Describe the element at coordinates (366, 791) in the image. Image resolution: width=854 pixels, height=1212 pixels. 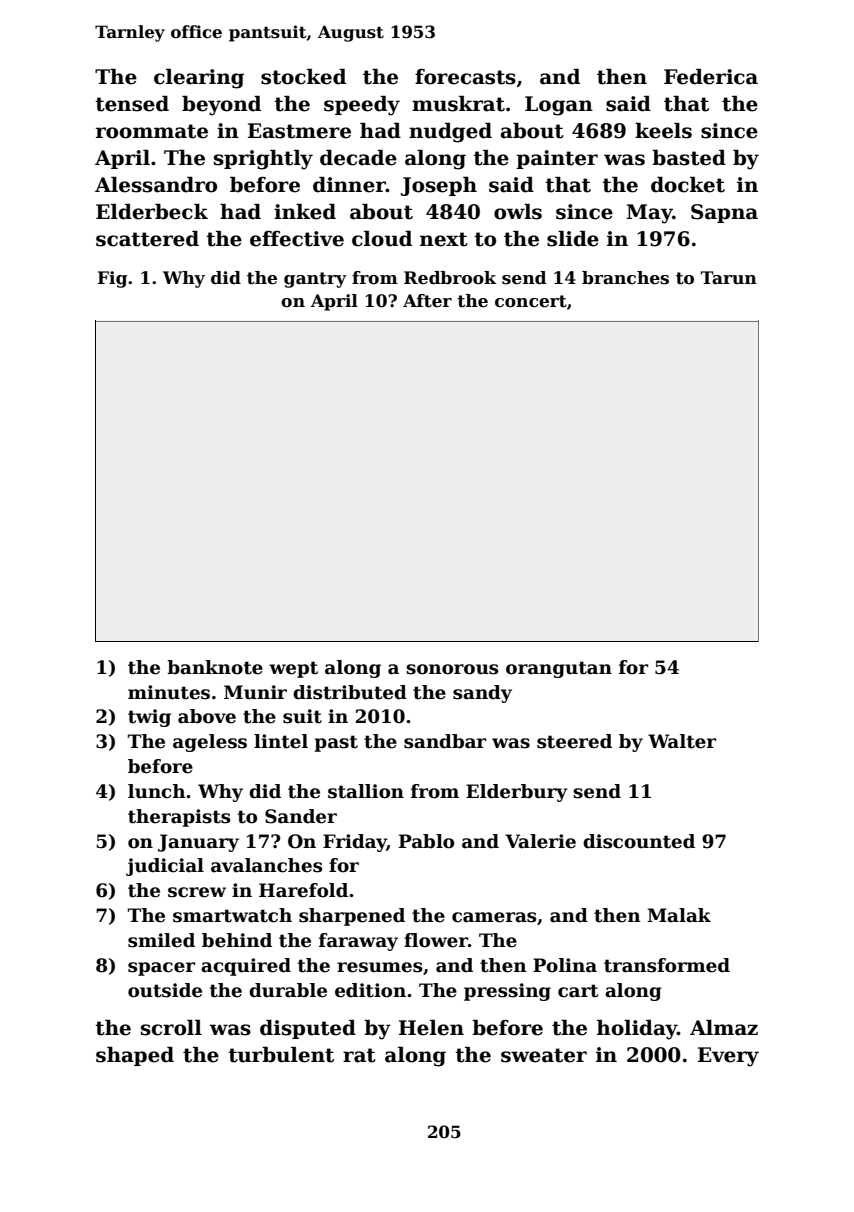
I see `stallion` at that location.
